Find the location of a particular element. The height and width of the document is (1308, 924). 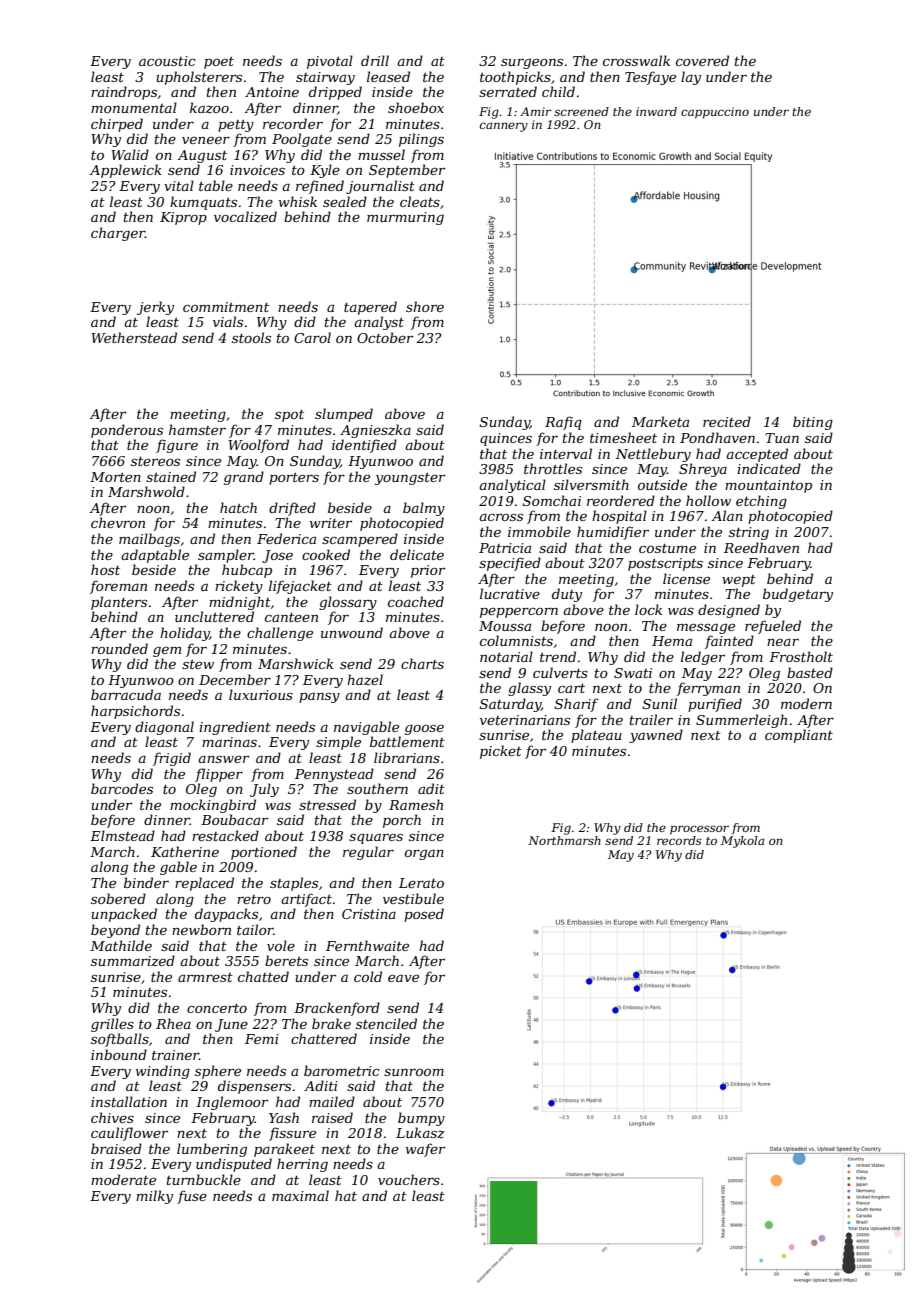

budgetary is located at coordinates (798, 595).
